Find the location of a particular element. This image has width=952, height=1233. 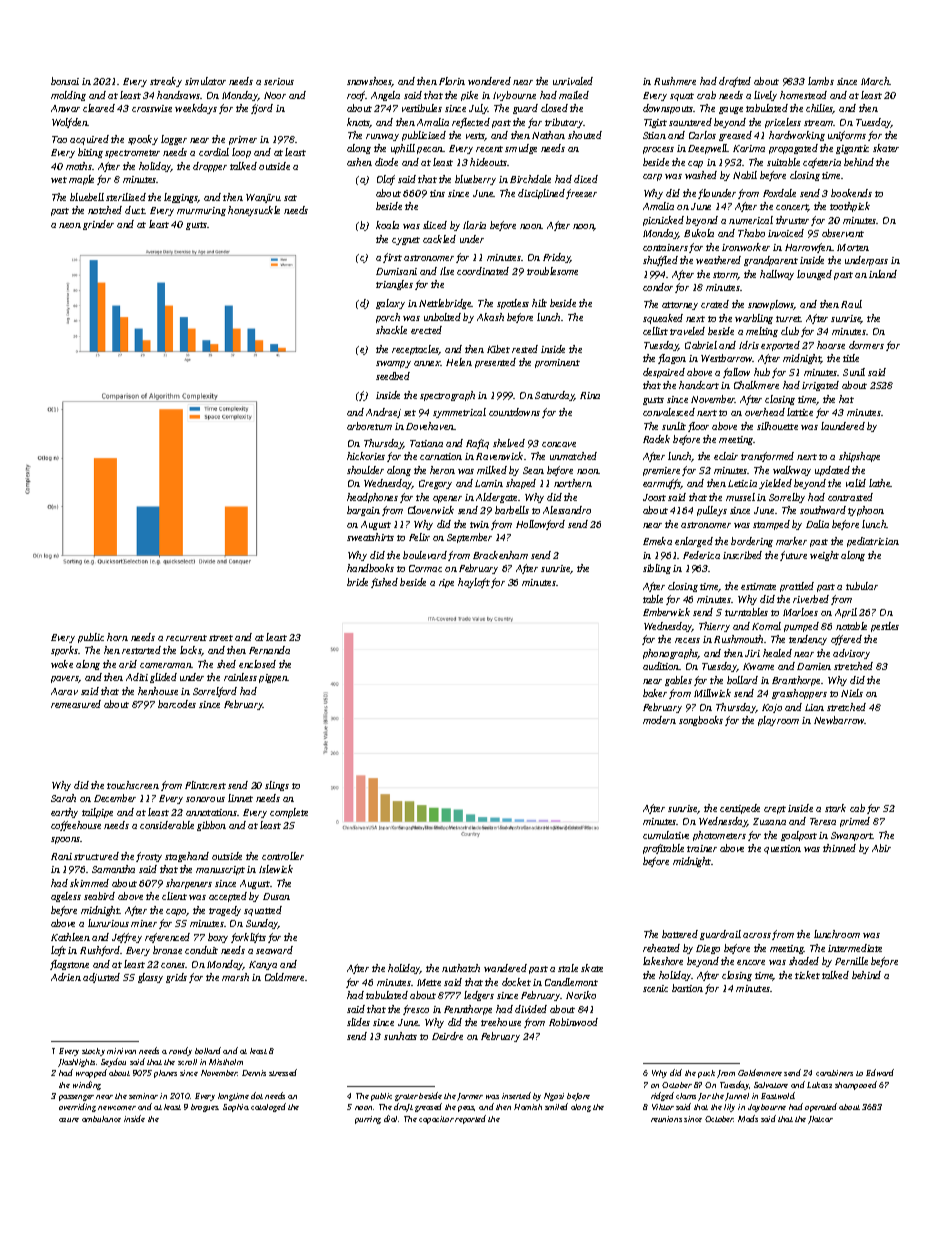

lambs is located at coordinates (821, 81).
